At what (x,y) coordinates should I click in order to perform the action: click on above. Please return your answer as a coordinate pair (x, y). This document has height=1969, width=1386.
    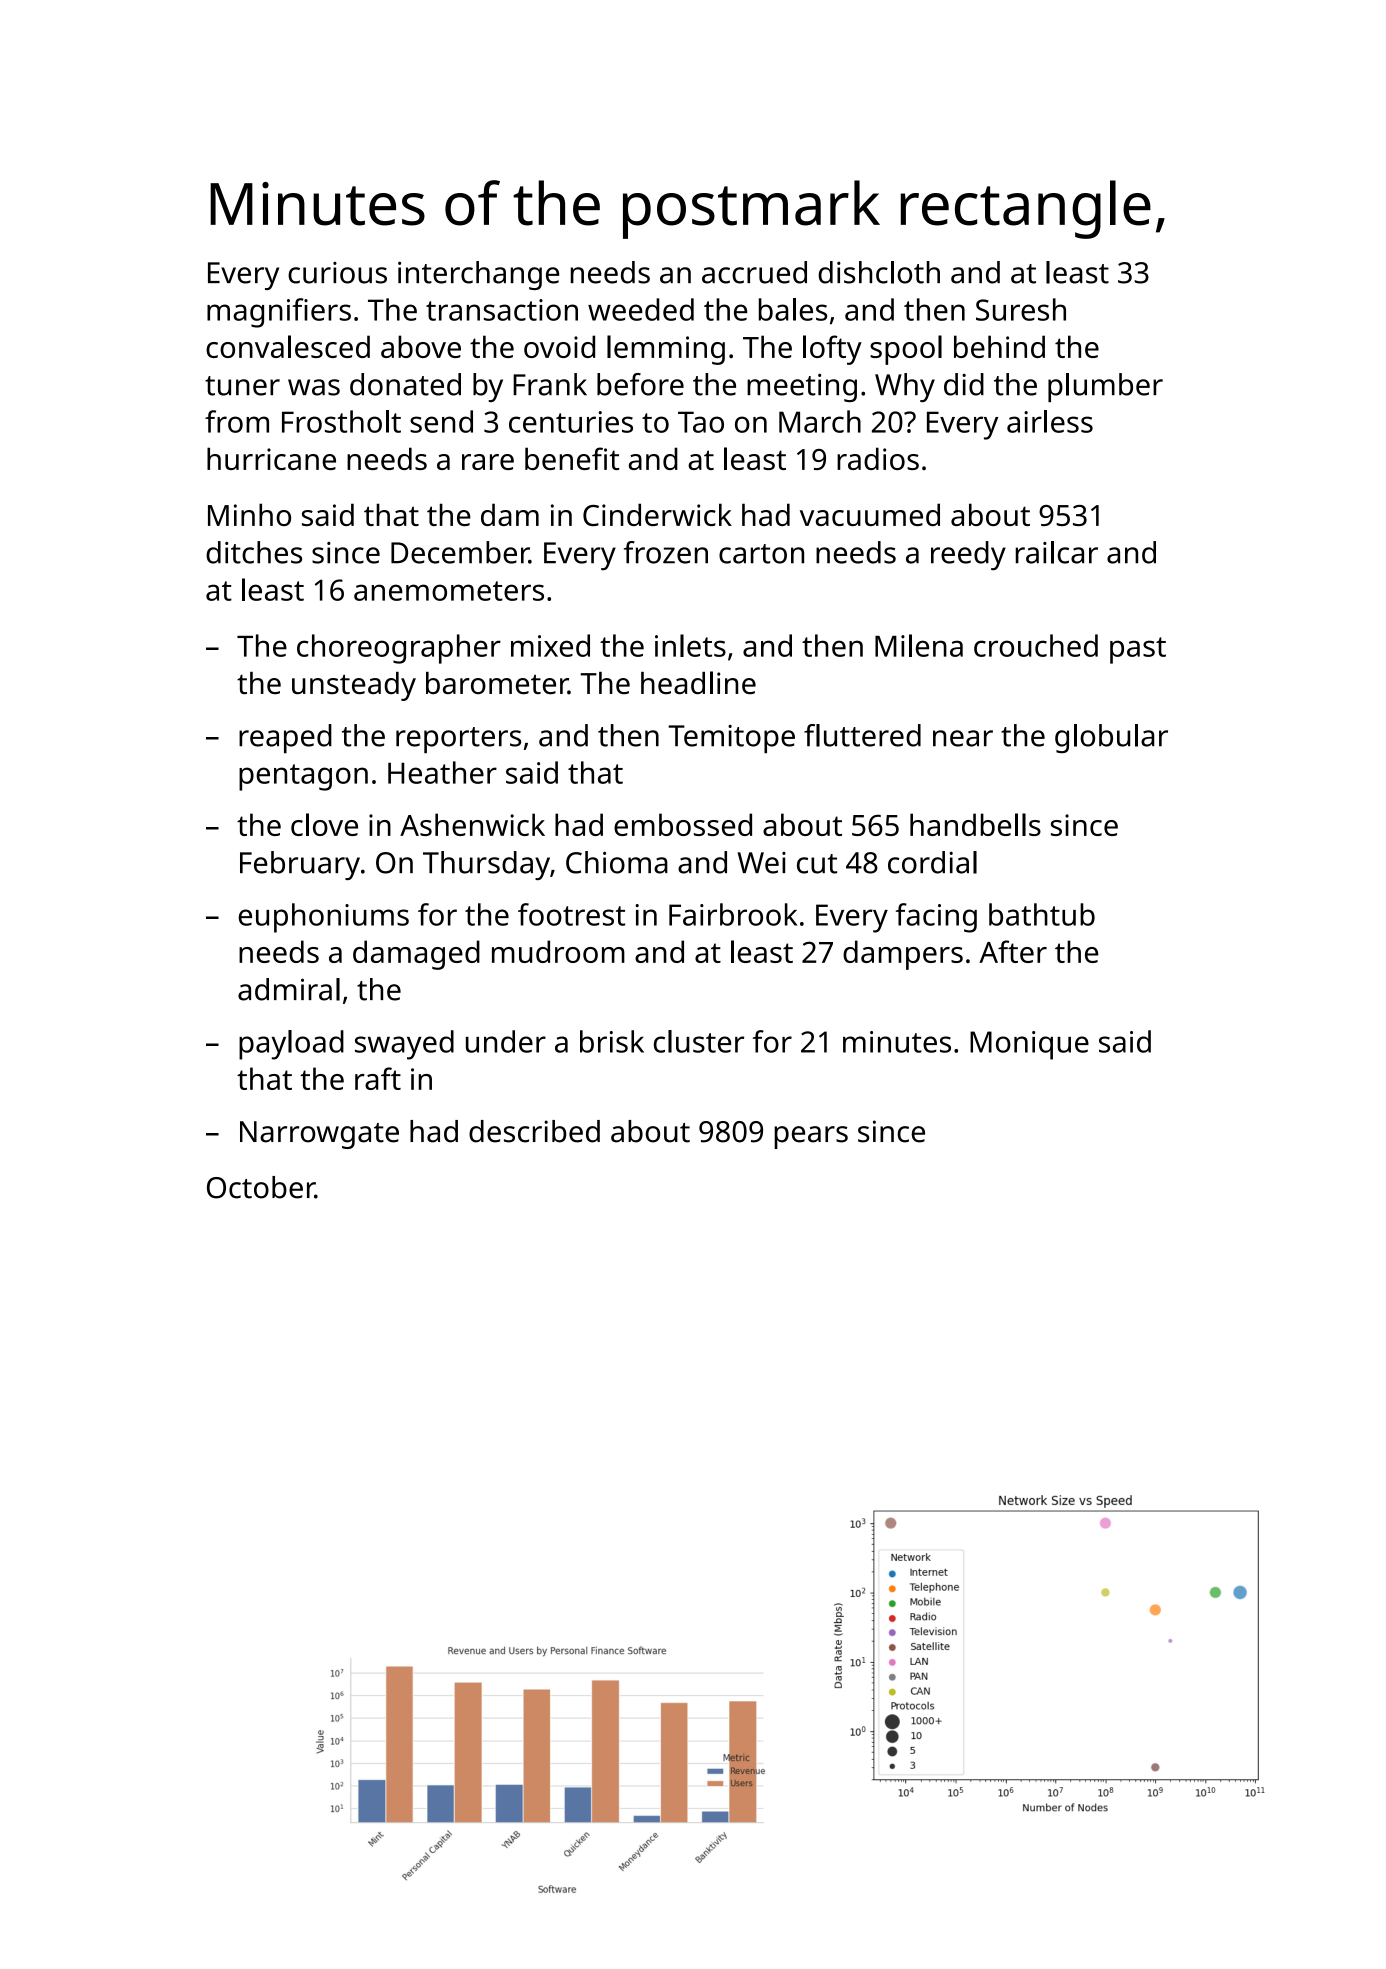
    Looking at the image, I should click on (421, 346).
